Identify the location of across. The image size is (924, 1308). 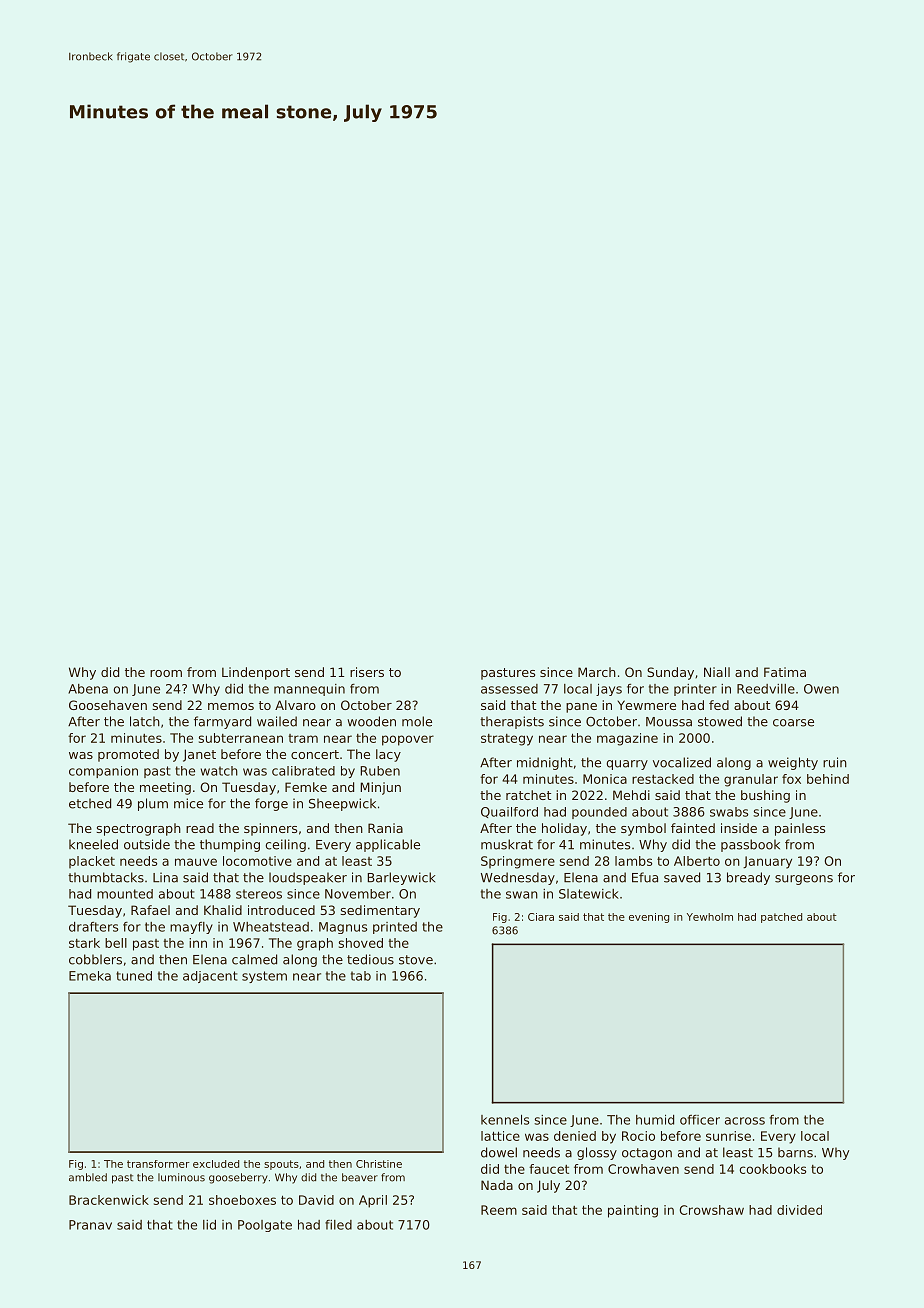
(745, 1121).
